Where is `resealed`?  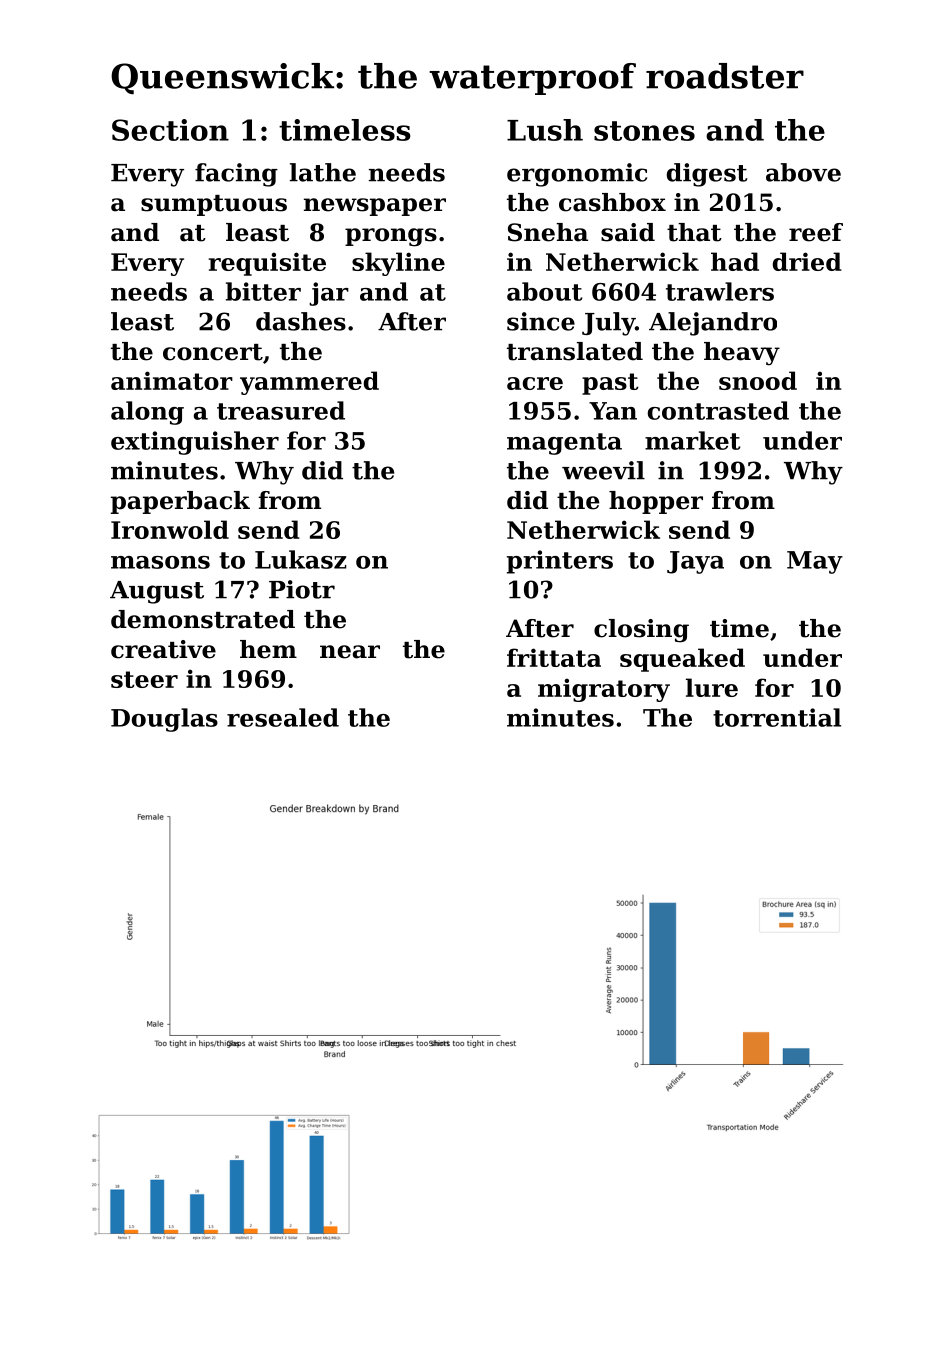 resealed is located at coordinates (283, 717).
